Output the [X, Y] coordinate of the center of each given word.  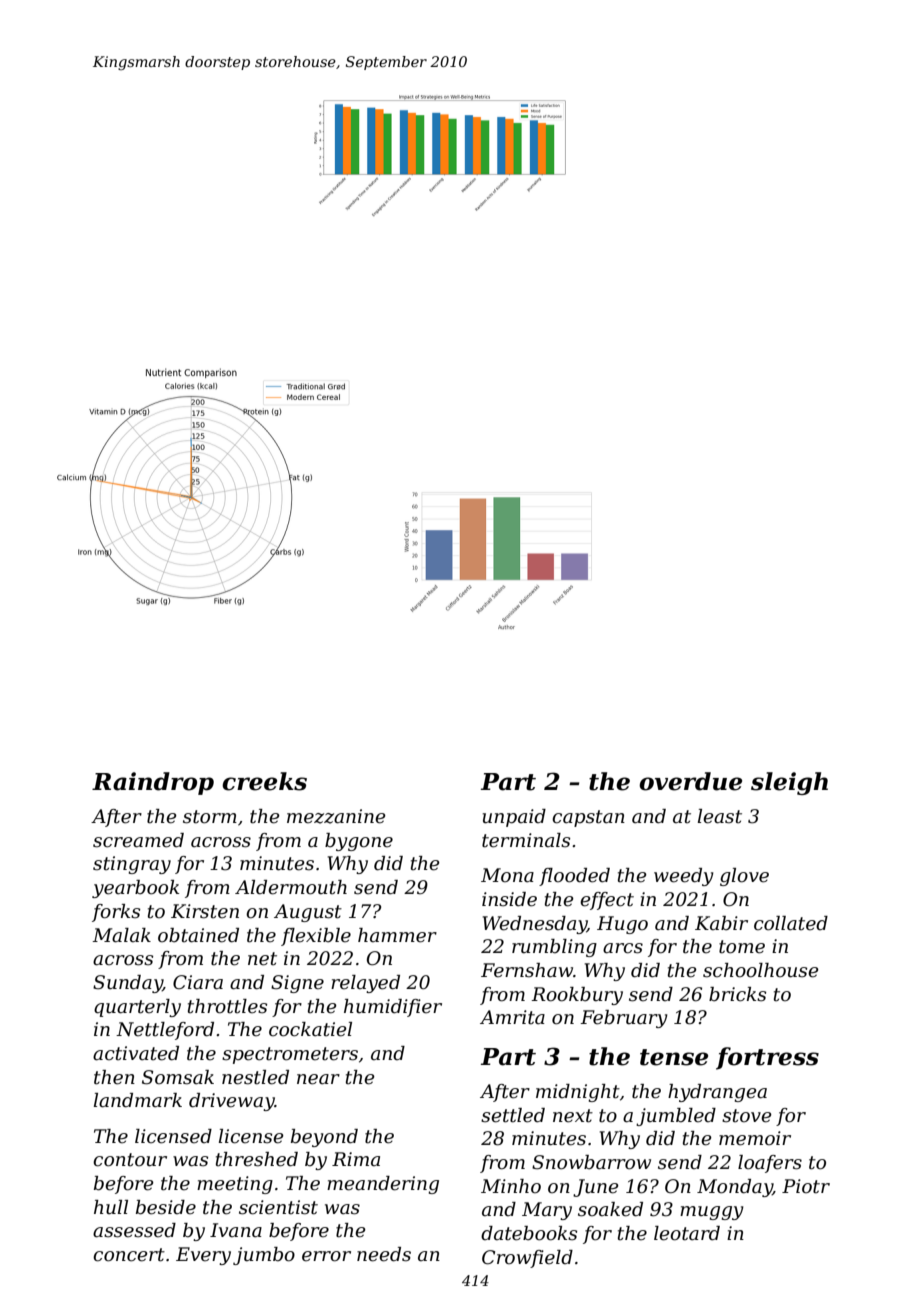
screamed [138, 840]
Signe [297, 984]
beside [166, 1207]
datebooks [529, 1233]
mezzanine [336, 816]
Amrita [512, 1017]
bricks [737, 994]
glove [744, 877]
